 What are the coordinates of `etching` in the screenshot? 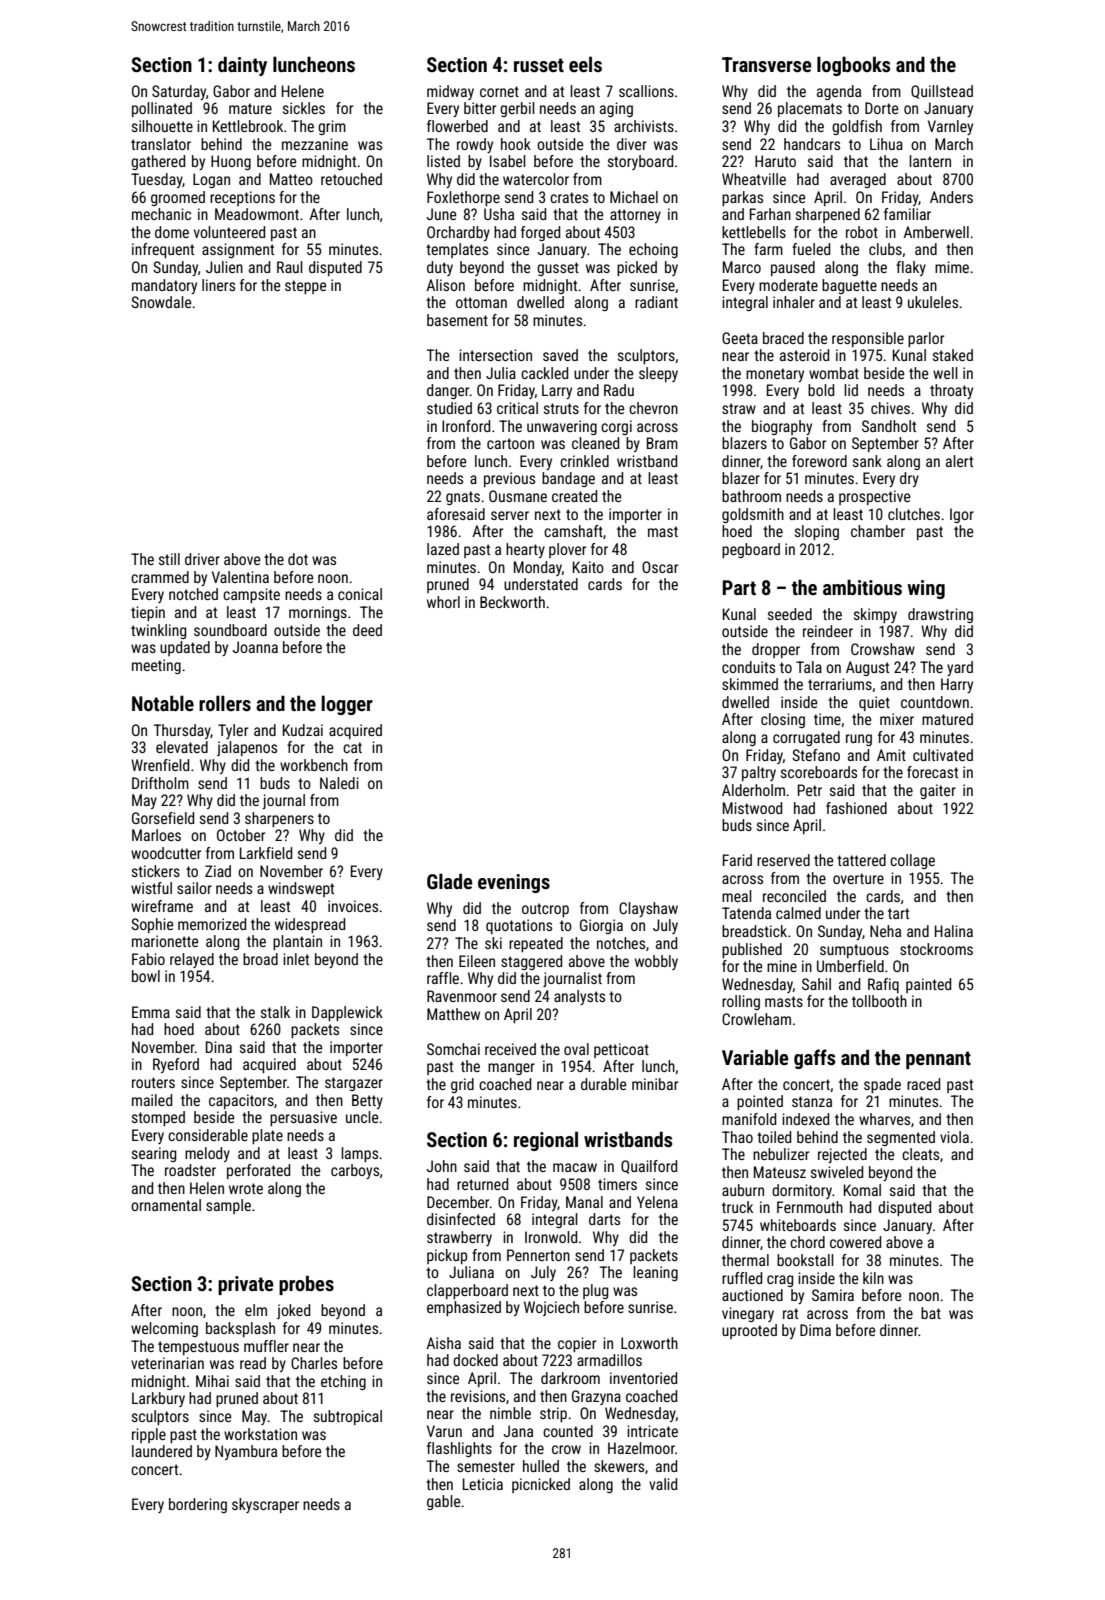 It's located at (343, 1382).
